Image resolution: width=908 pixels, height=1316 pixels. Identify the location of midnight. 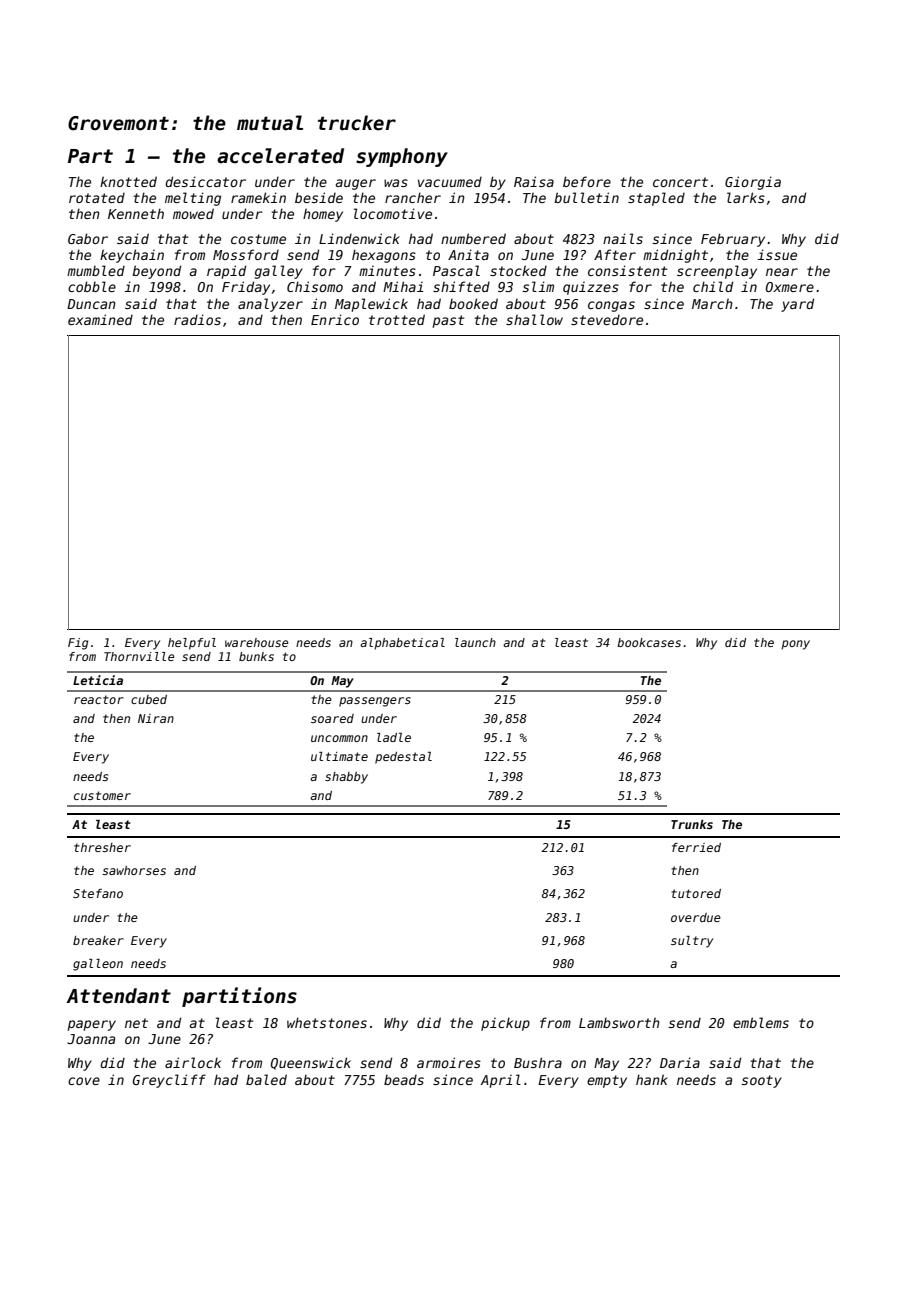
(675, 256).
